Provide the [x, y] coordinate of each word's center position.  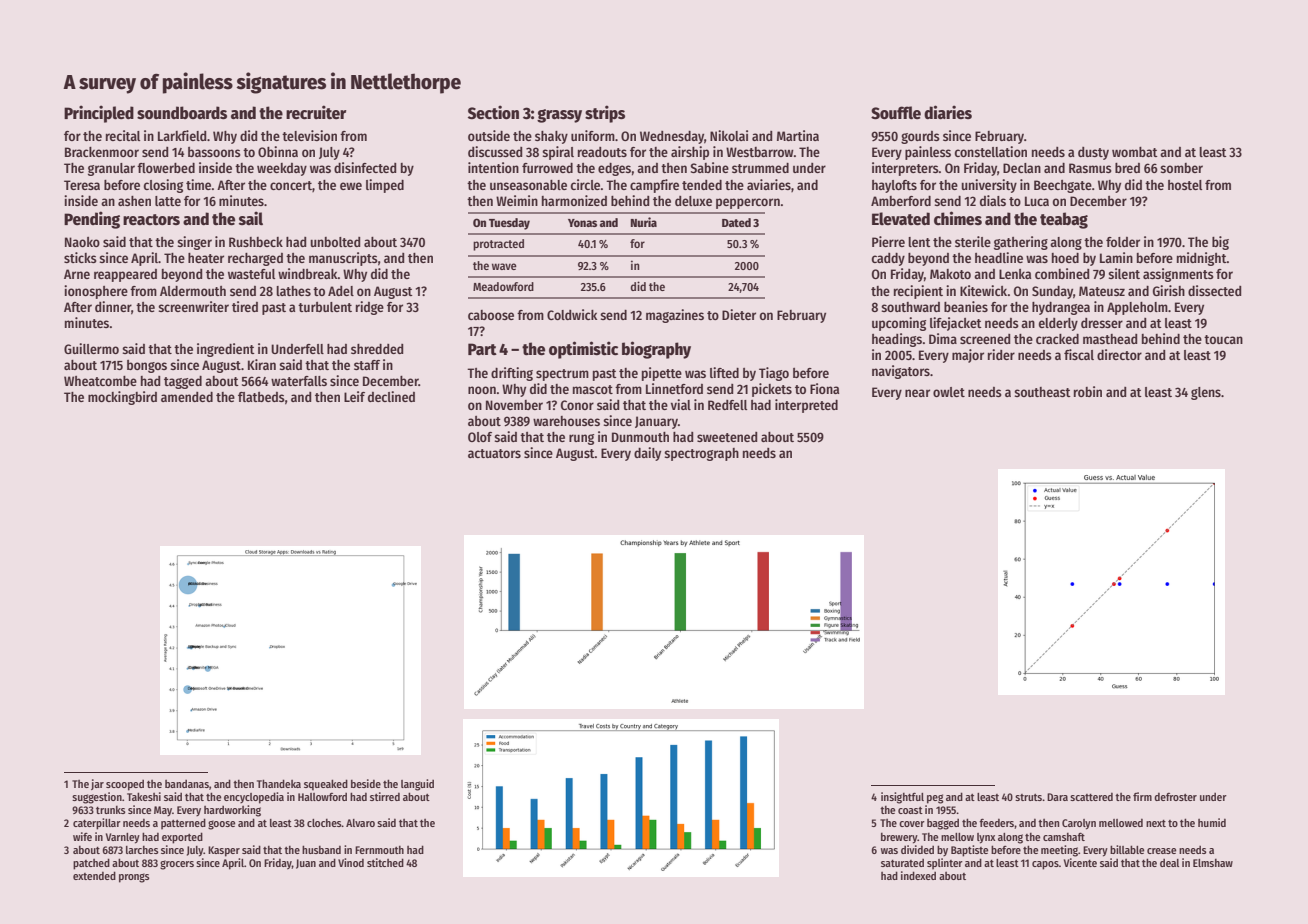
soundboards [182, 113]
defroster [1175, 796]
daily [647, 454]
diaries [948, 112]
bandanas [187, 784]
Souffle [896, 113]
